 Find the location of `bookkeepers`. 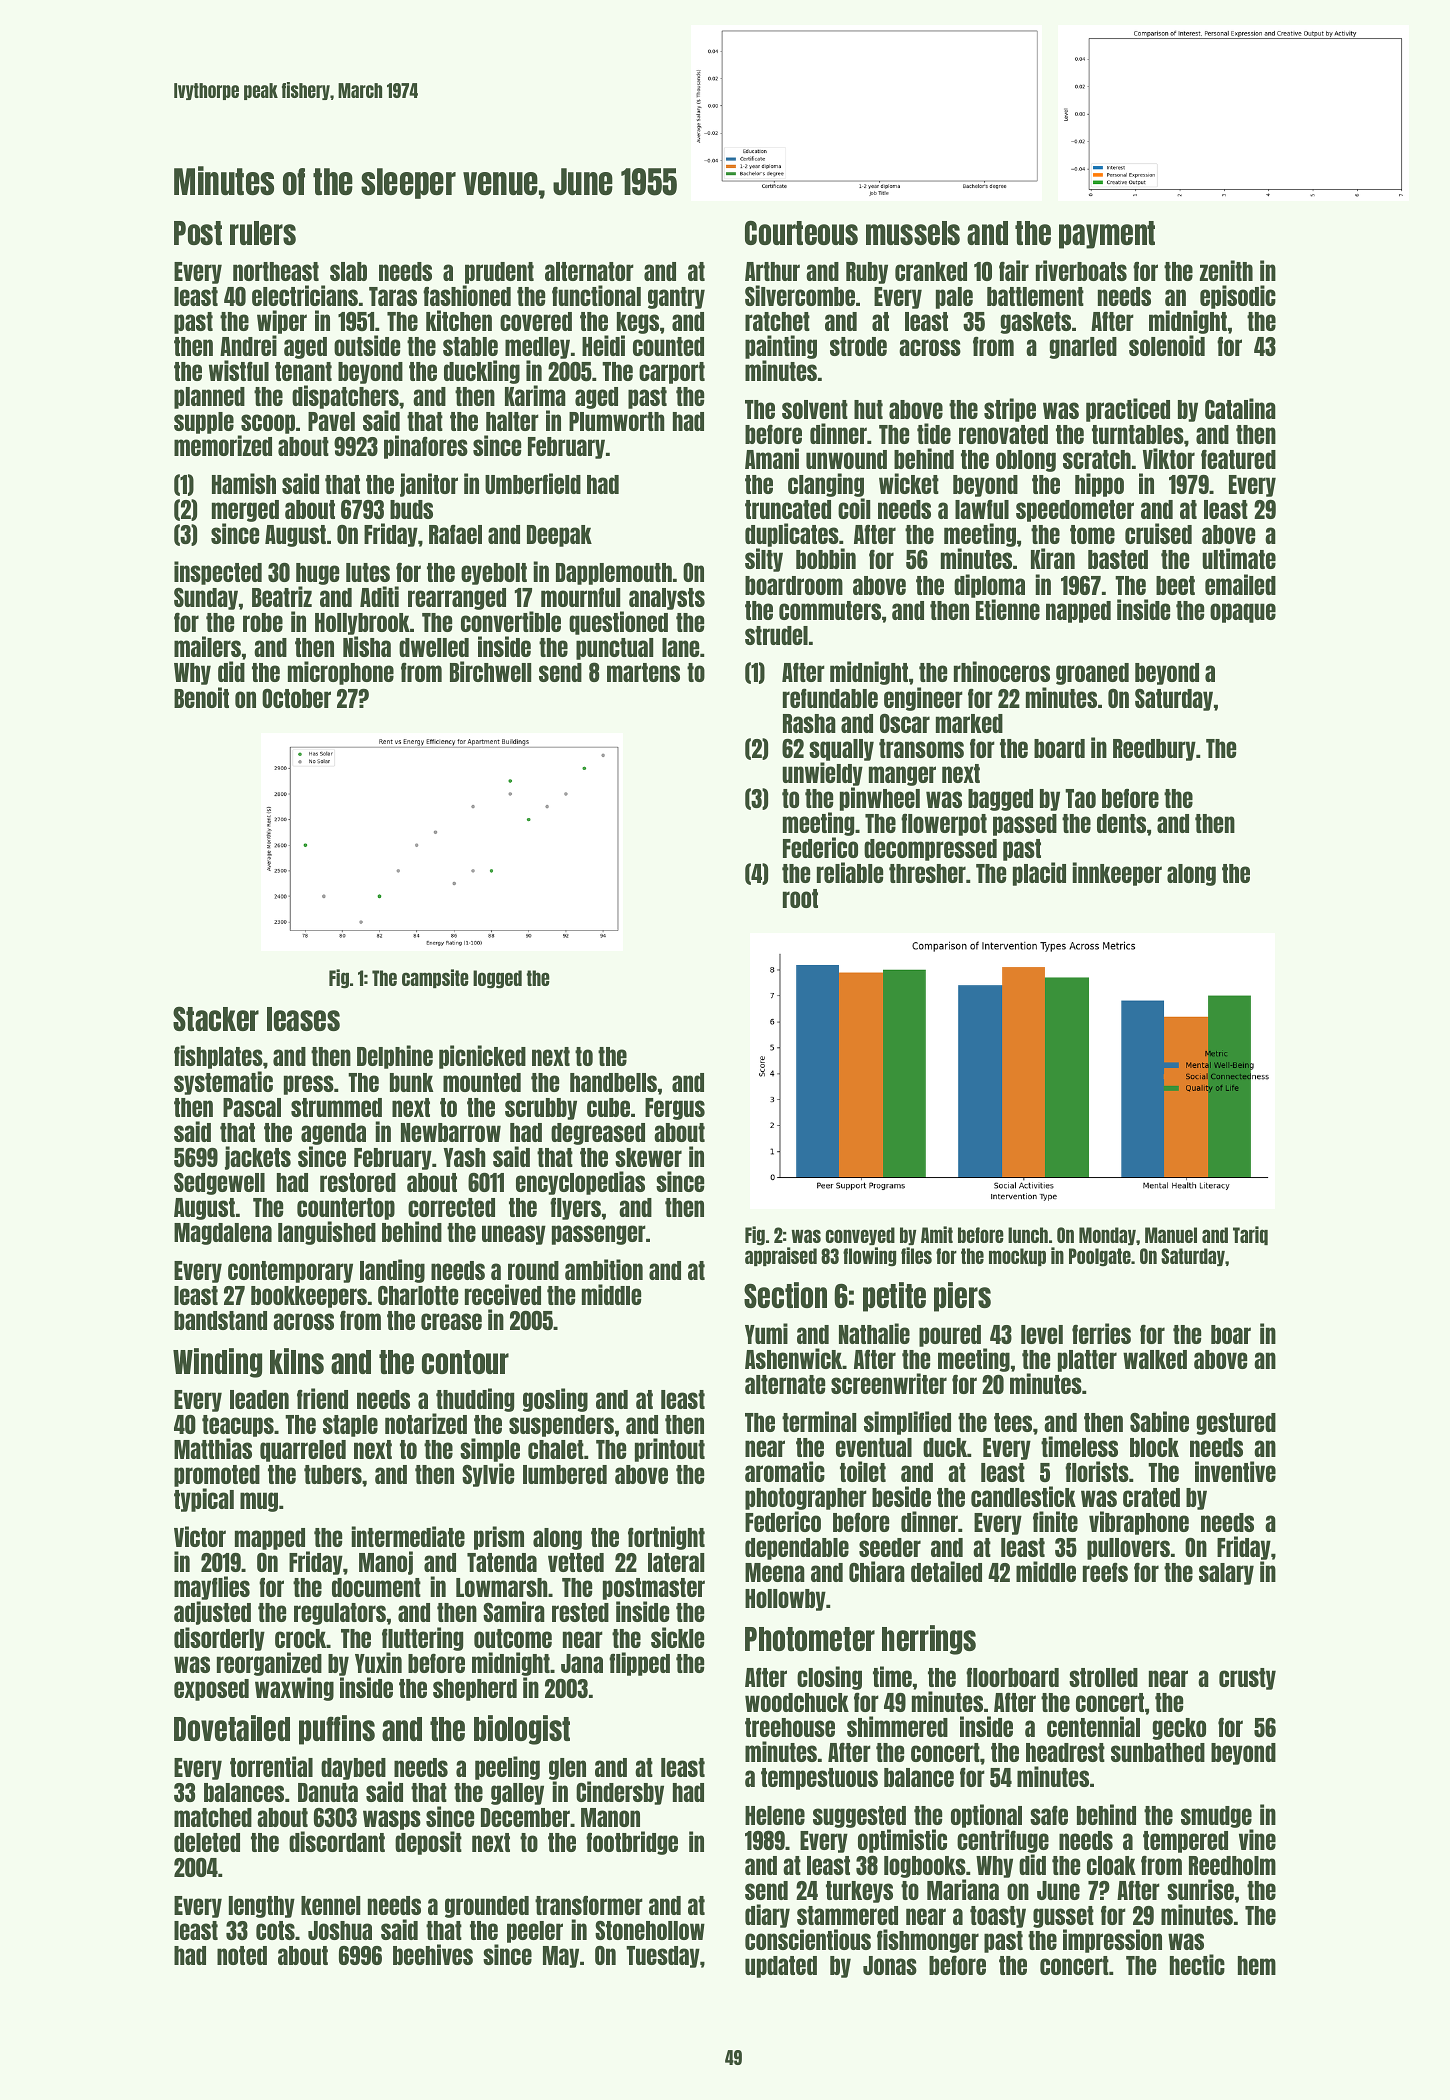

bookkeepers is located at coordinates (309, 1297).
